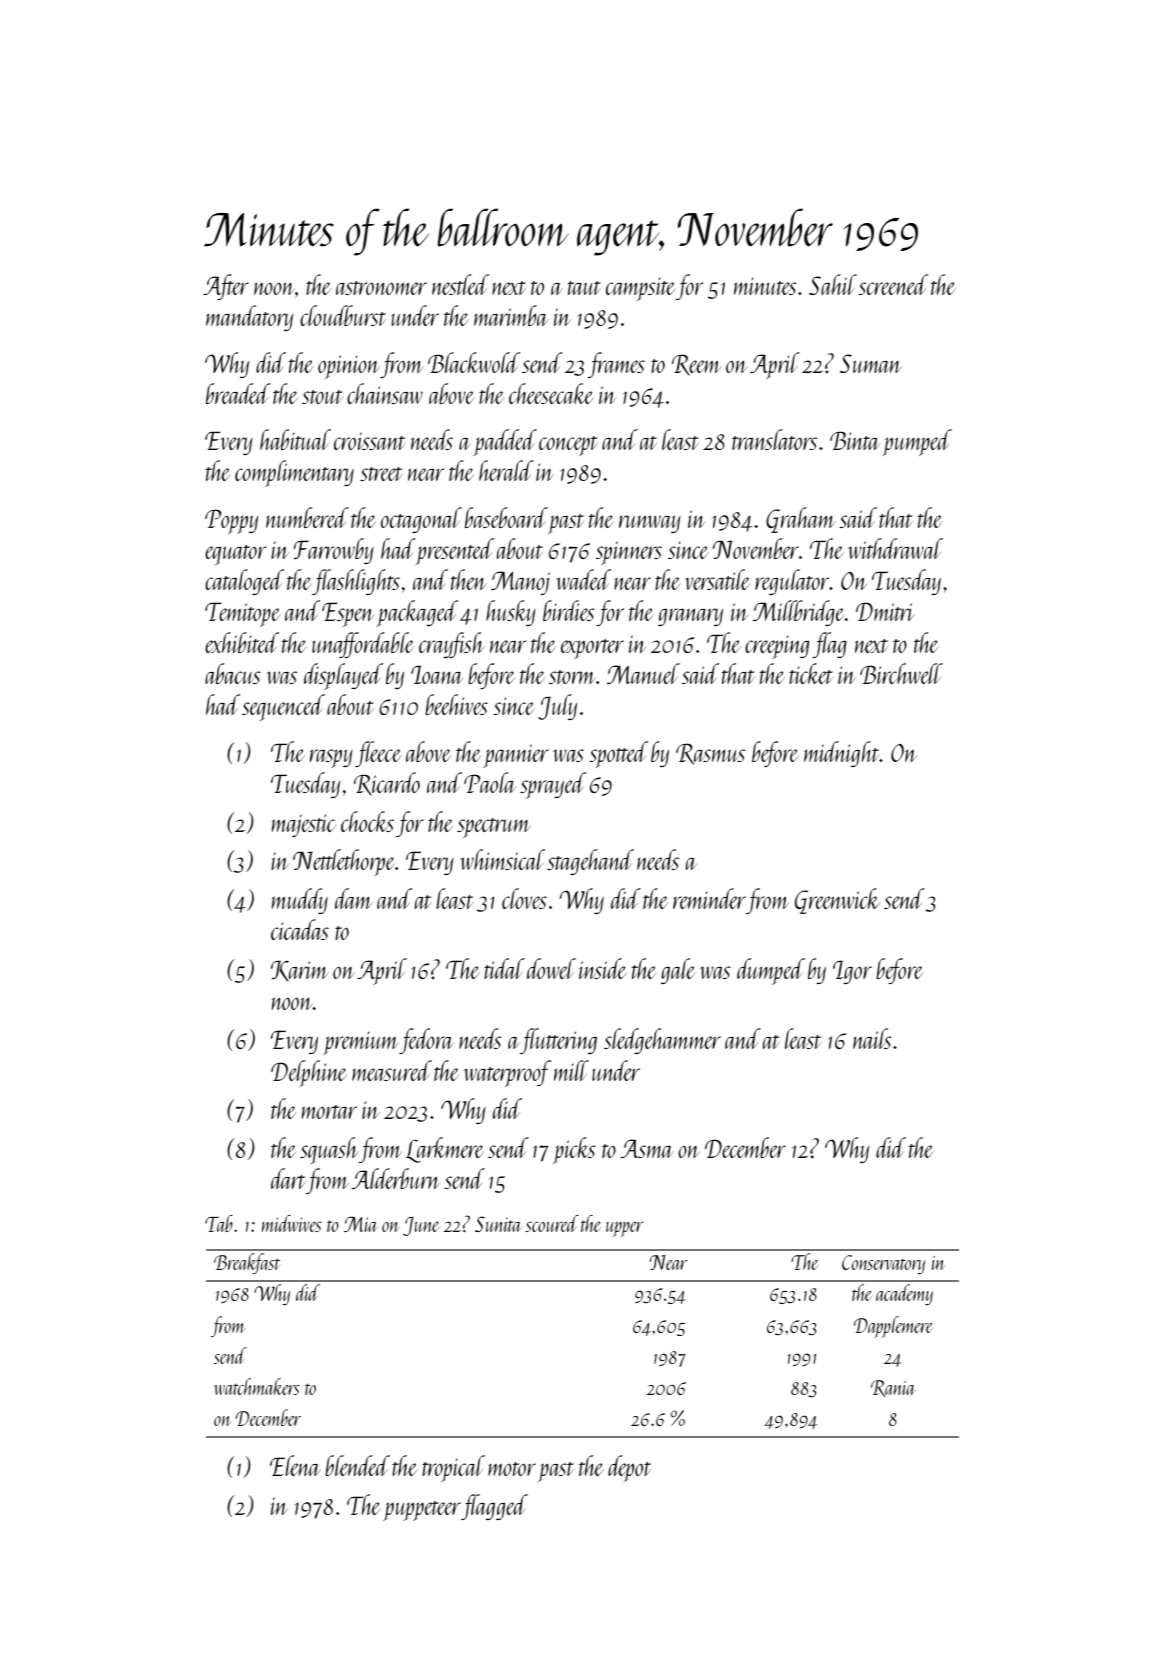 The height and width of the screenshot is (1654, 1165). What do you see at coordinates (331, 758) in the screenshot?
I see `raspy` at bounding box center [331, 758].
